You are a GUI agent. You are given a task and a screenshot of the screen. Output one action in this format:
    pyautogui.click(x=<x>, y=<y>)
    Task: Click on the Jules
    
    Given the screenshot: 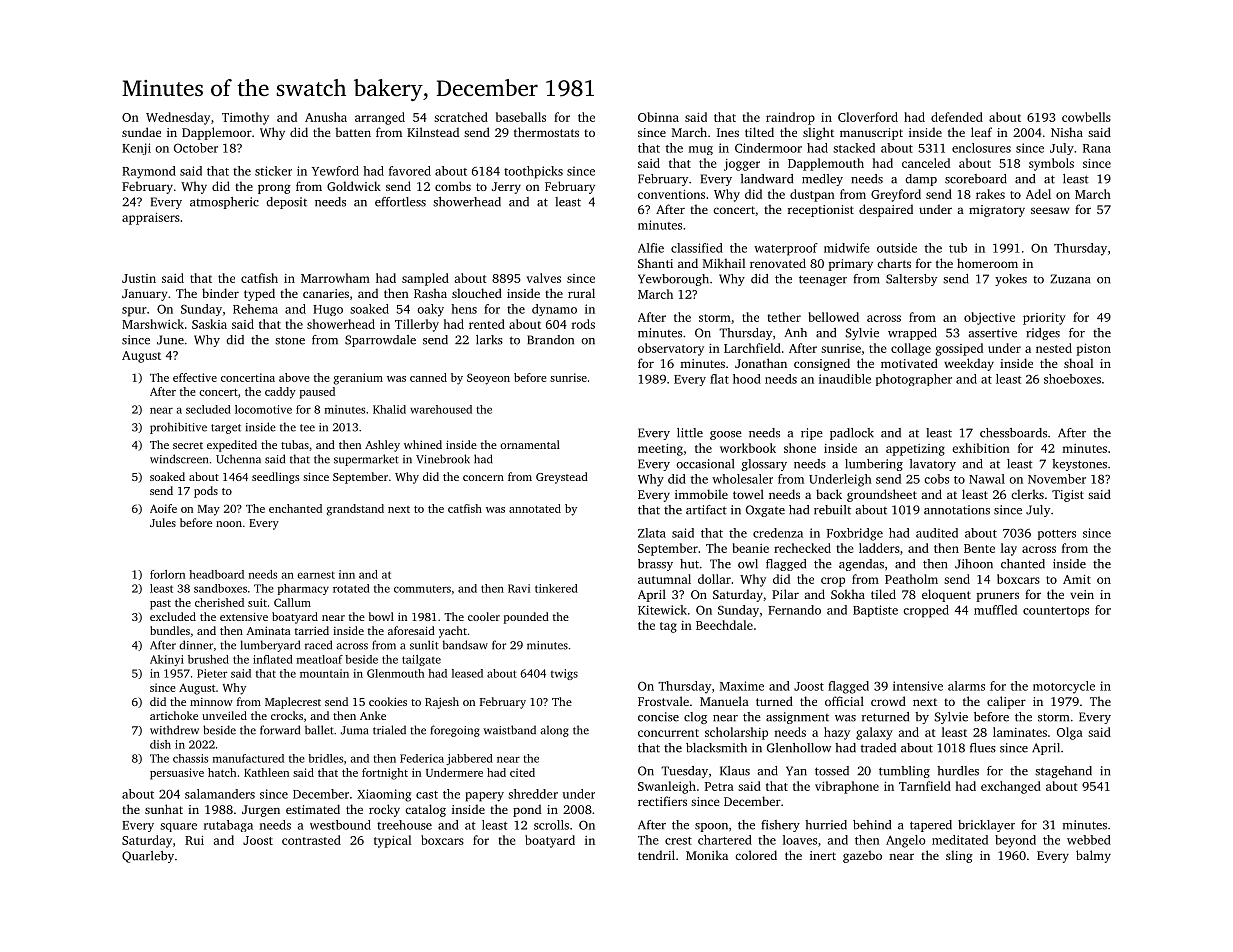 What is the action you would take?
    pyautogui.click(x=163, y=522)
